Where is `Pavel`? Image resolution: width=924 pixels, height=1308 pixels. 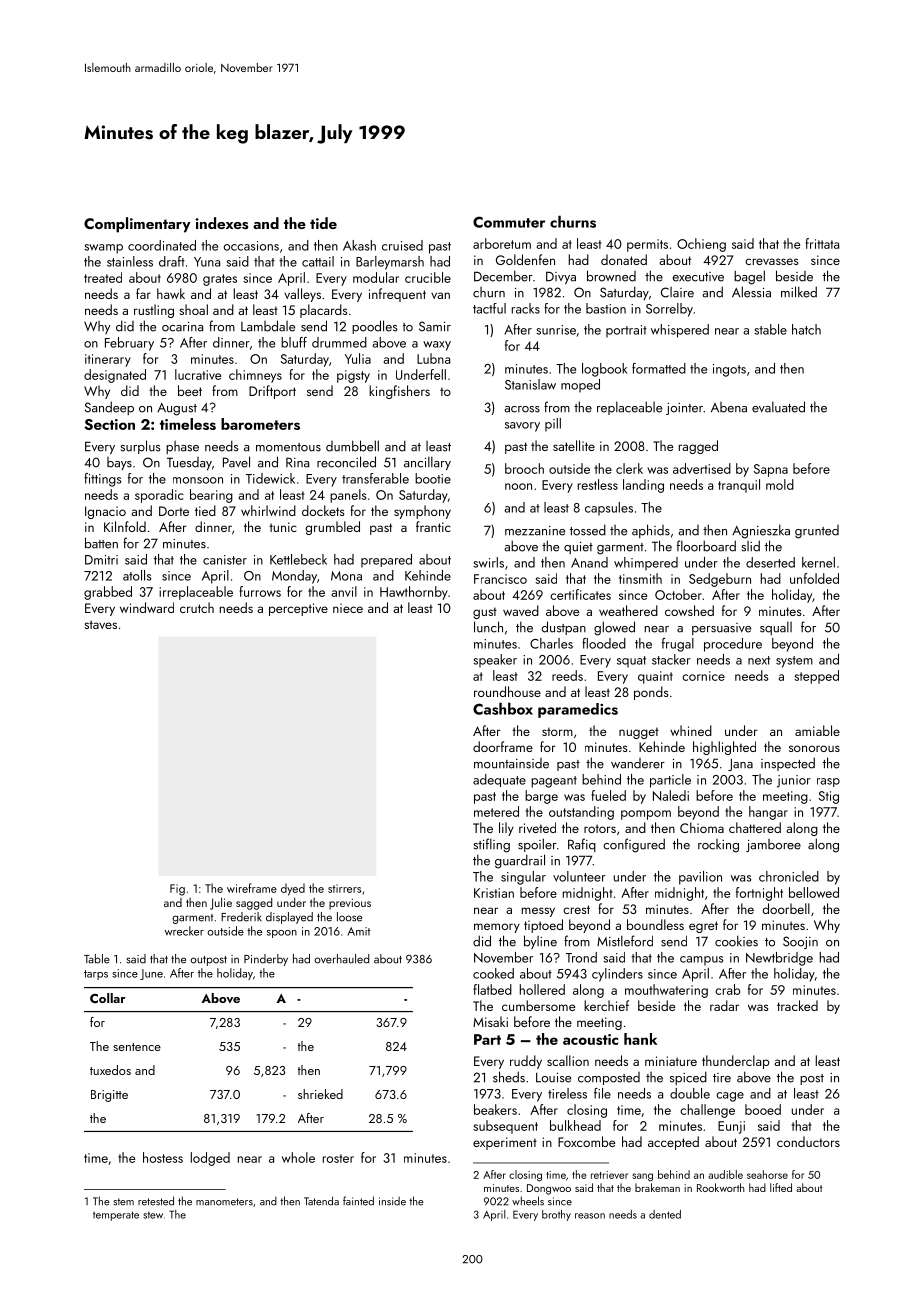
Pavel is located at coordinates (236, 462).
